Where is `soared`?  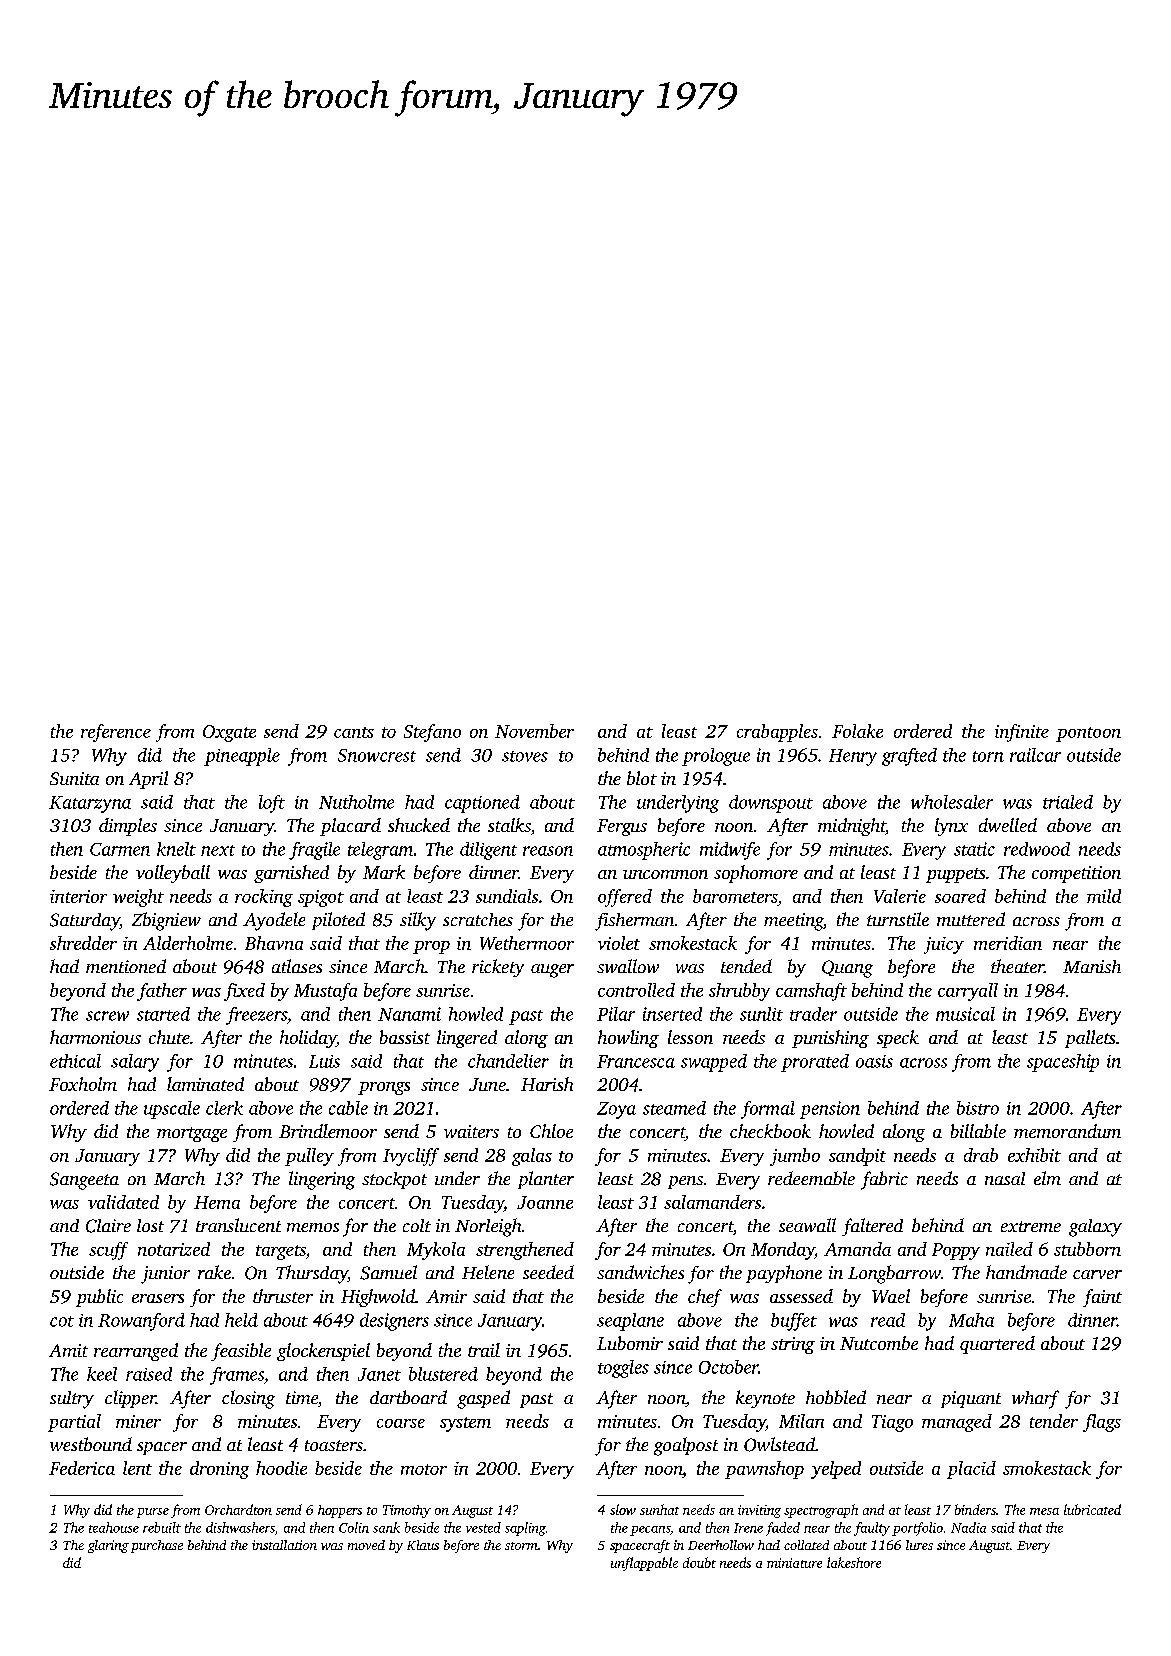
soared is located at coordinates (960, 896).
